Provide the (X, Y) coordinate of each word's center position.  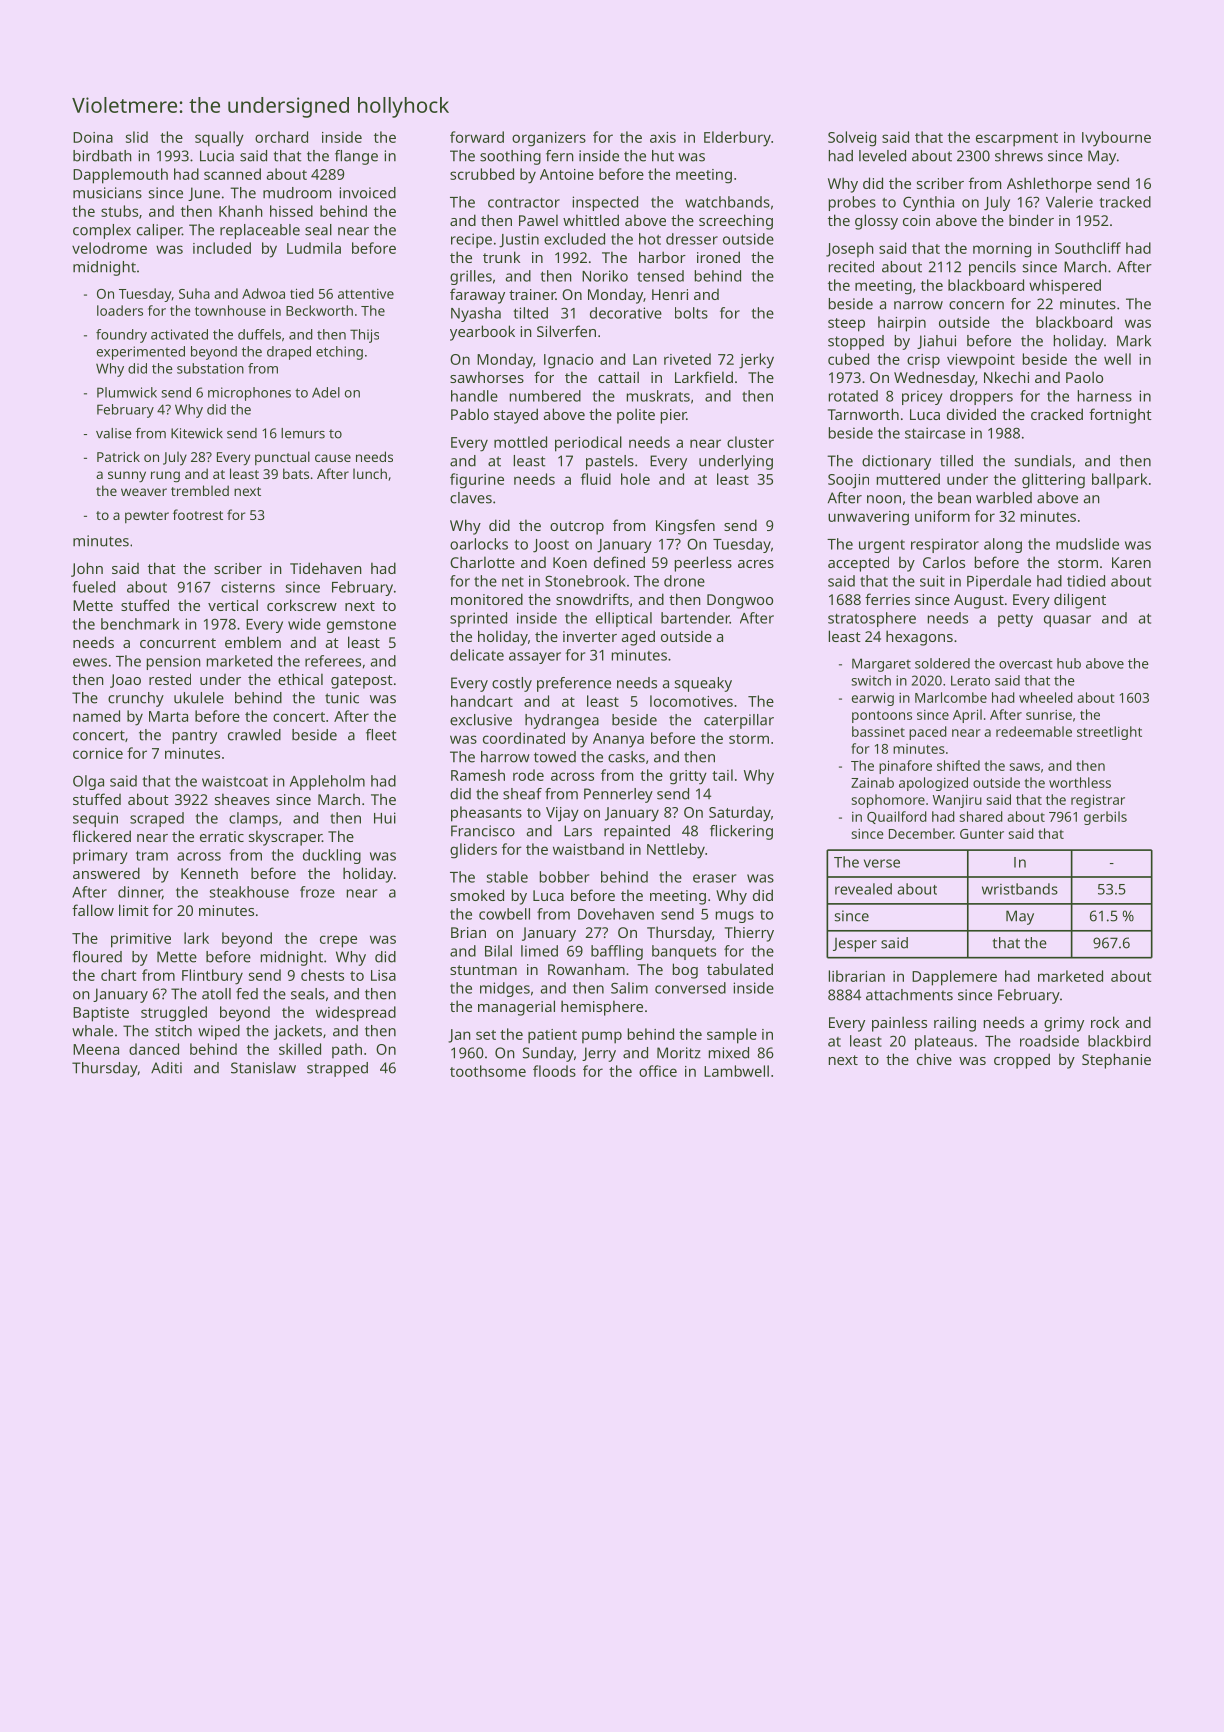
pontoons (882, 717)
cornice (98, 753)
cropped (1022, 1061)
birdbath (102, 156)
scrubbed (482, 174)
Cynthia (928, 203)
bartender (695, 618)
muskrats (658, 396)
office (658, 1071)
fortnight (1120, 416)
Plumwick (127, 392)
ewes (90, 662)
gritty (688, 777)
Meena (96, 1049)
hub (1069, 663)
